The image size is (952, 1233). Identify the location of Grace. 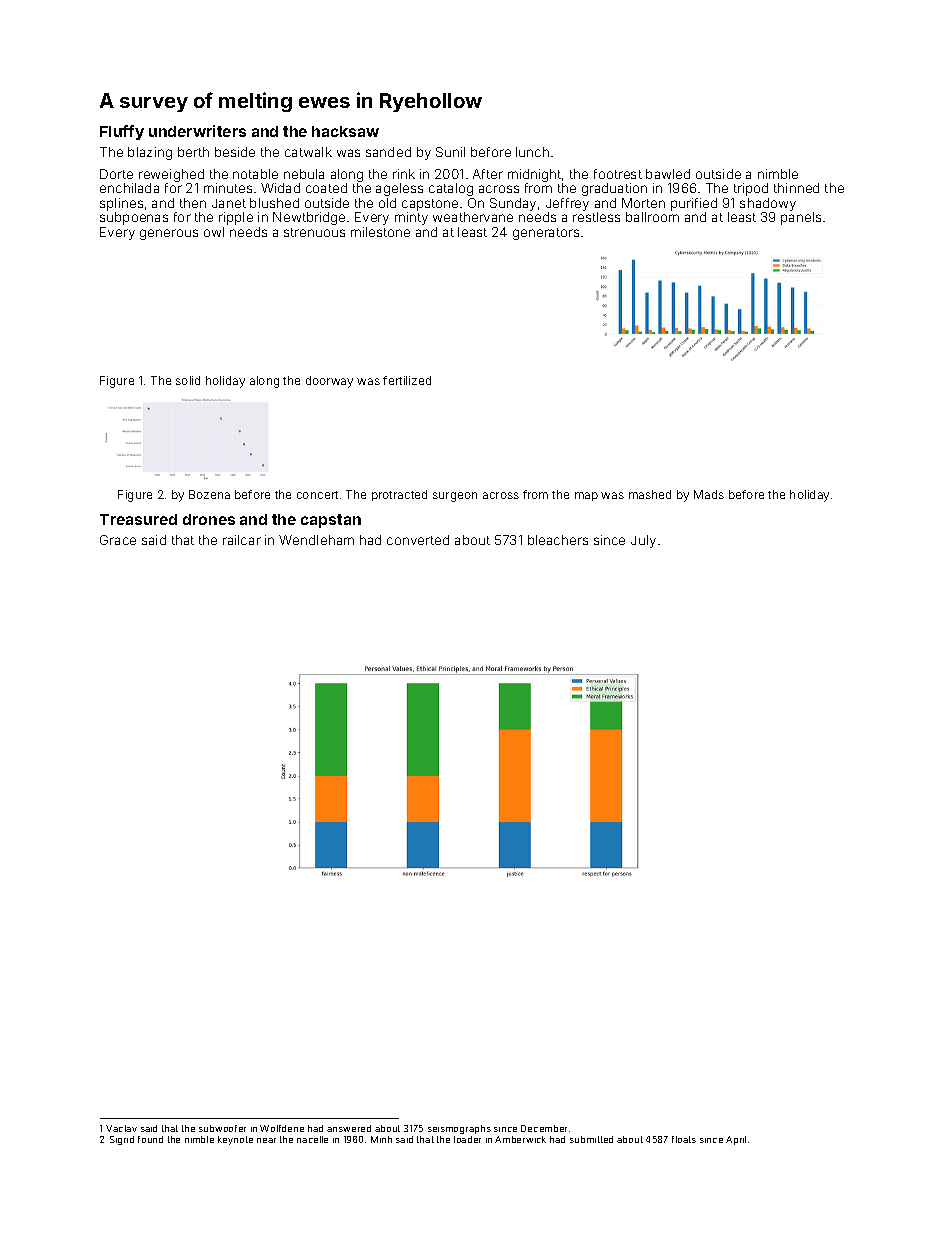
(118, 540).
